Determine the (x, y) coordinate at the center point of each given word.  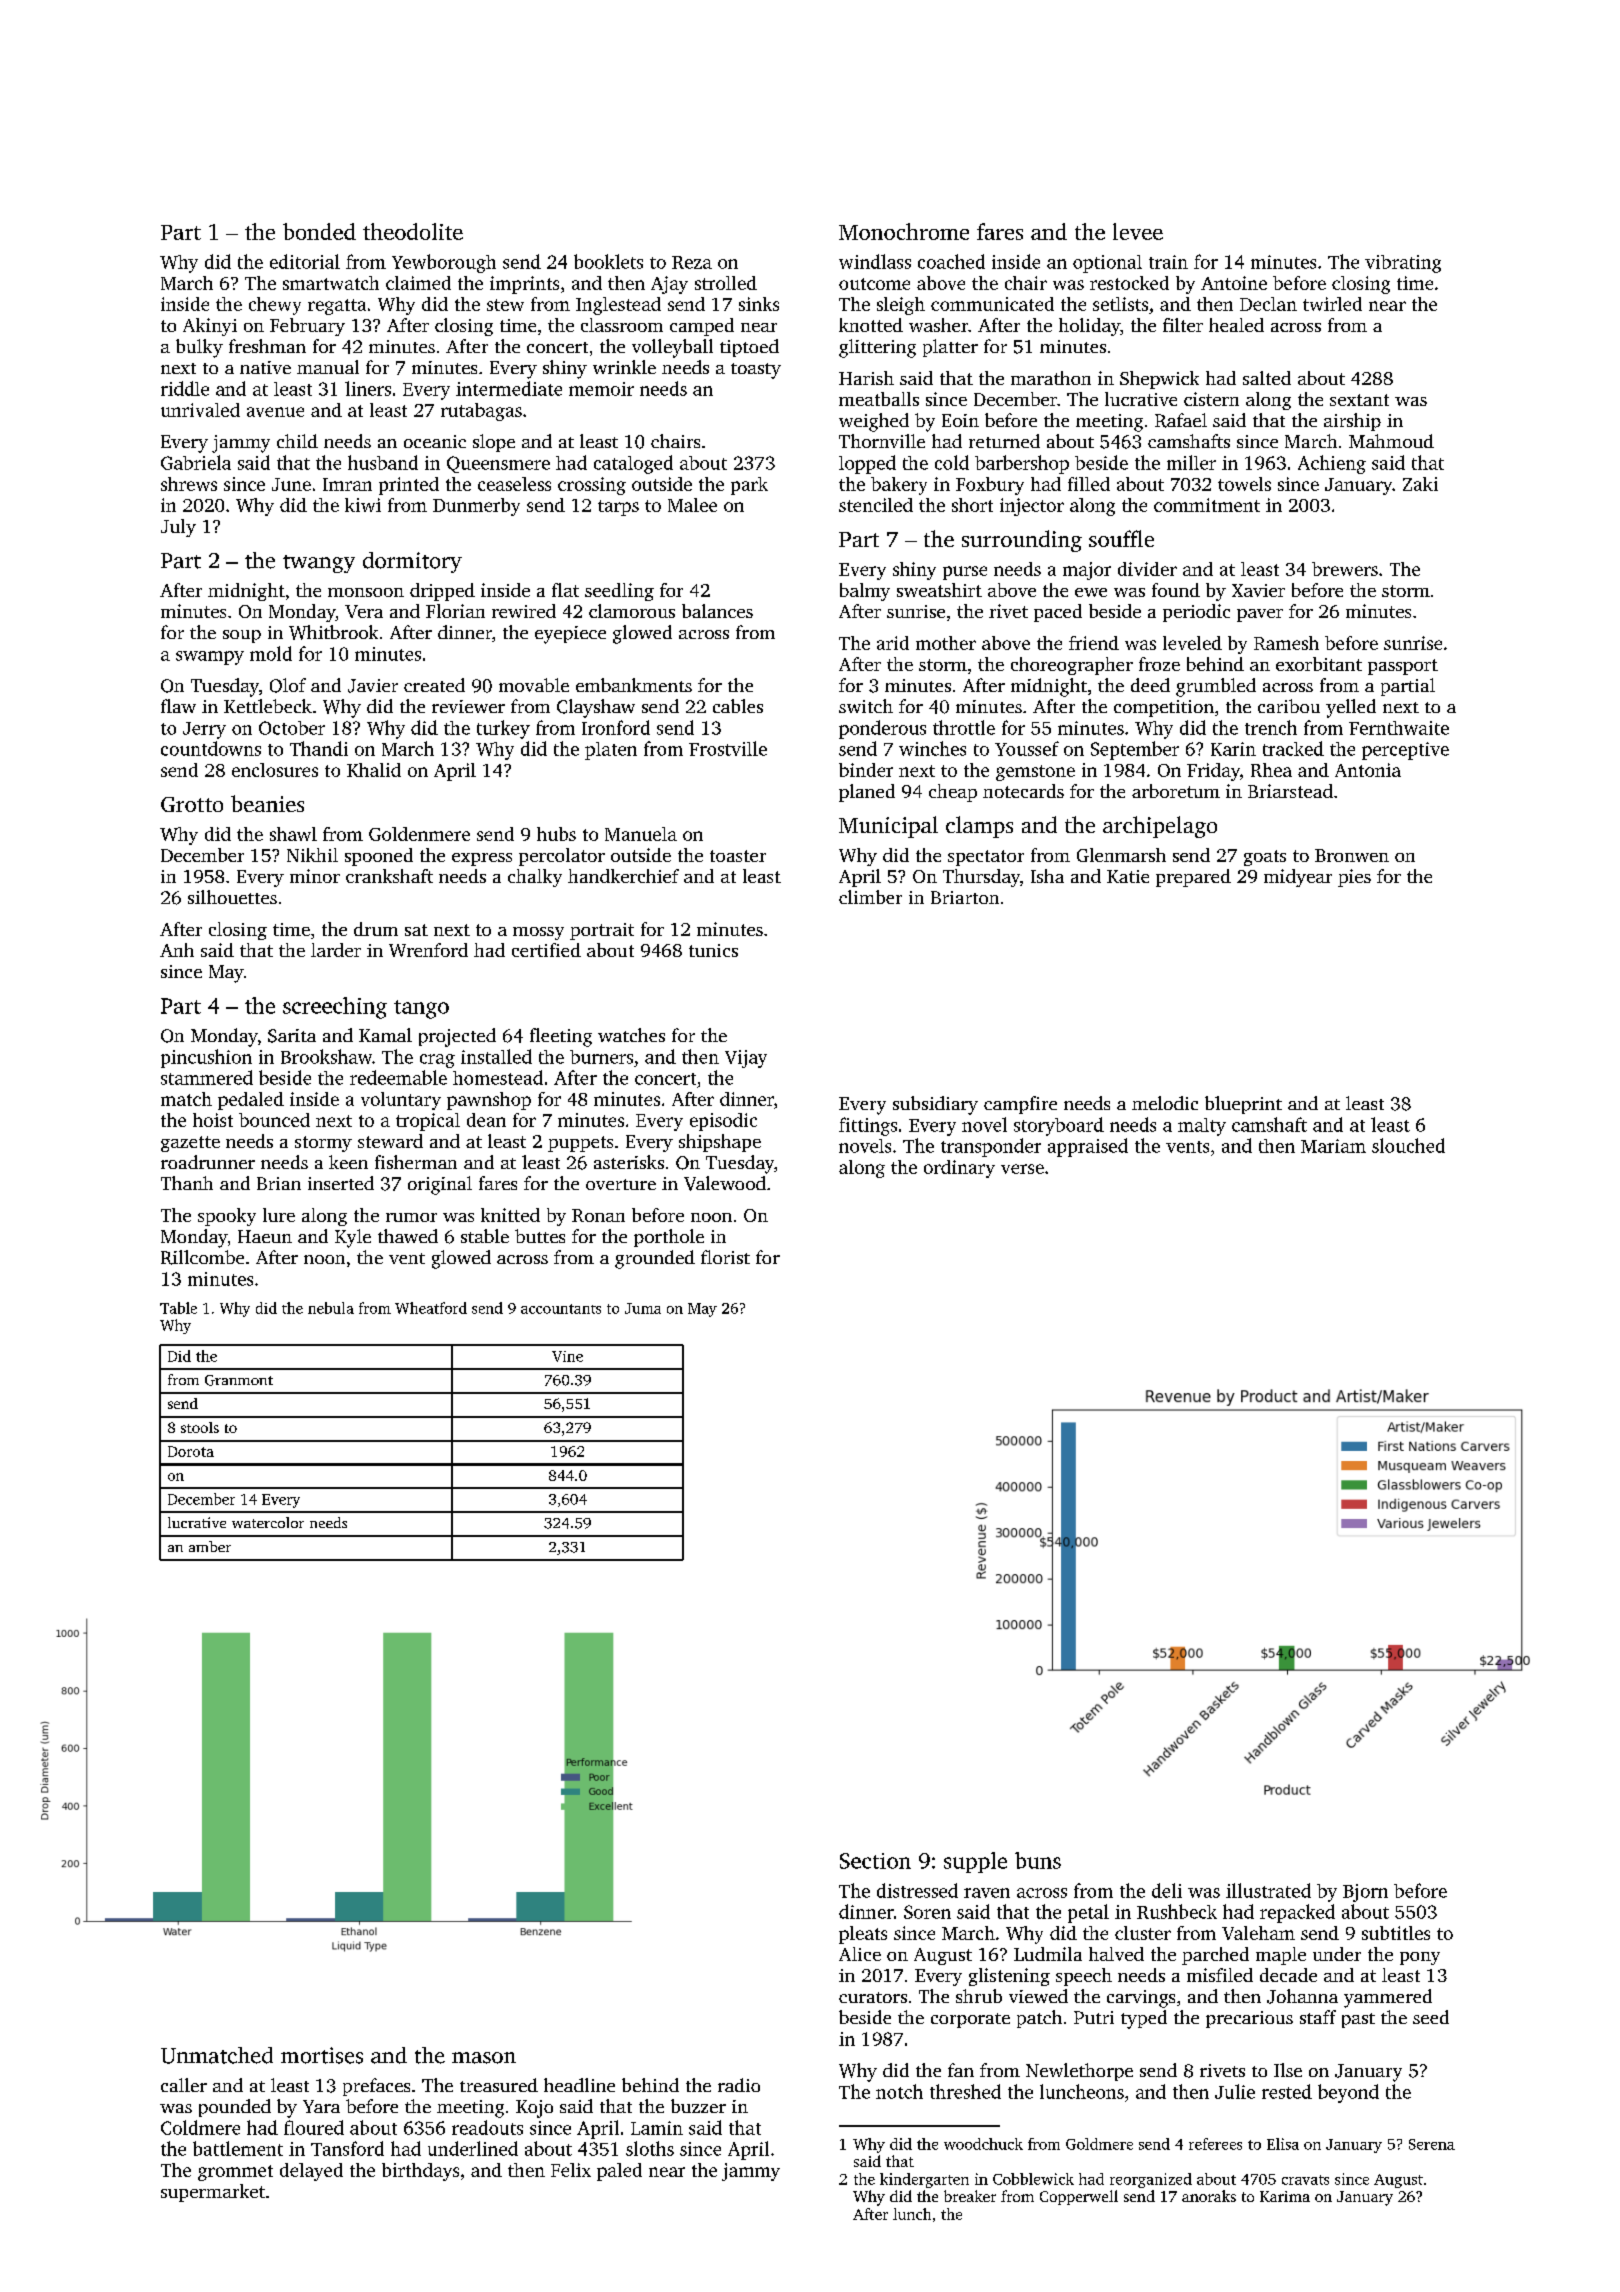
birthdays (420, 2172)
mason (484, 2058)
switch (866, 706)
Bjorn (1365, 1893)
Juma (643, 1308)
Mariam (1333, 1146)
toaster (738, 856)
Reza (692, 262)
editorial (305, 261)
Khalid (374, 770)
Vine (567, 1356)
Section (875, 1861)
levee (1138, 231)
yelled (1351, 708)
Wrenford (428, 950)
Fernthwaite (1399, 728)
